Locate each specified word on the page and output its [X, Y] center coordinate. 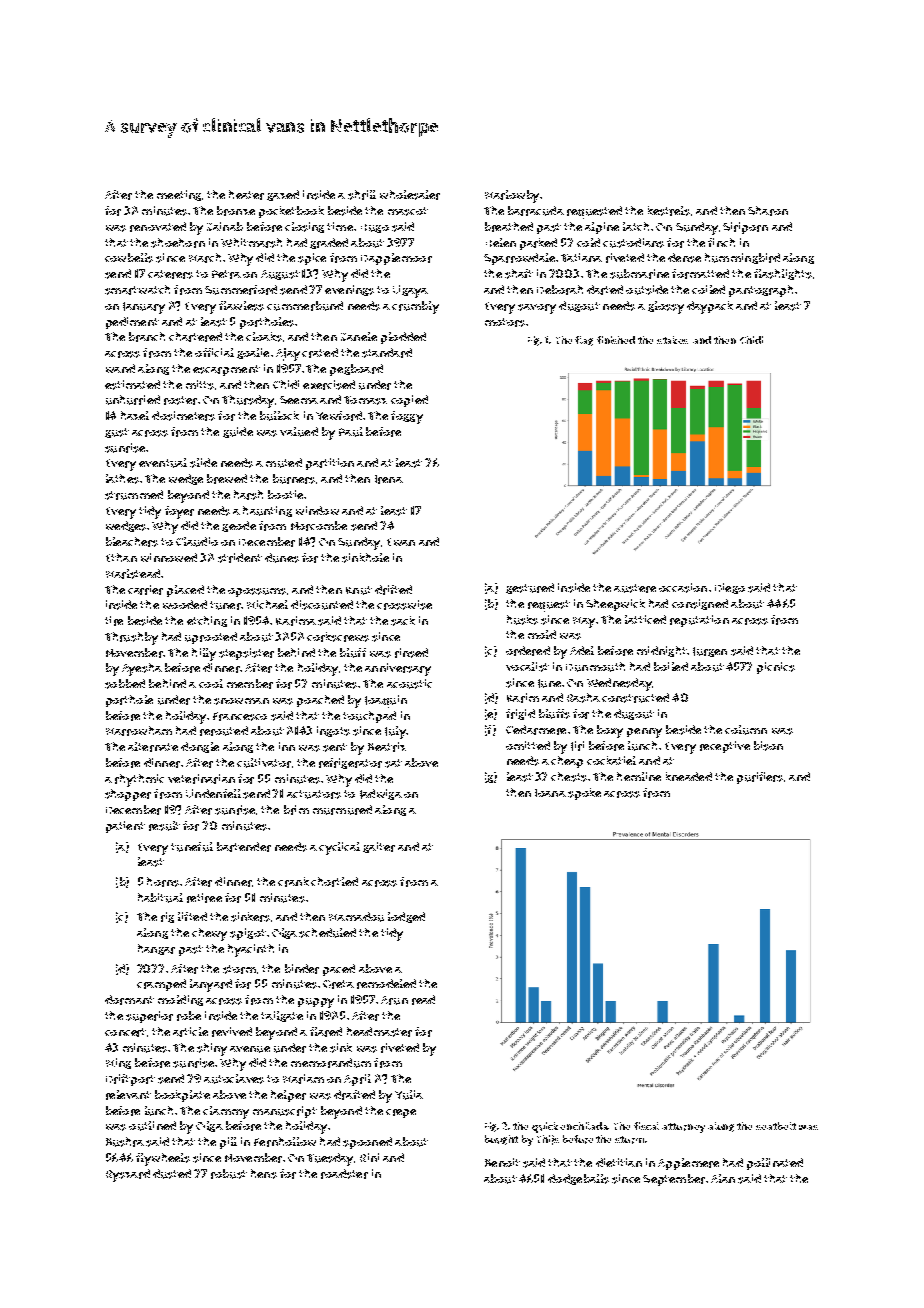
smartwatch [137, 290]
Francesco [240, 716]
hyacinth [251, 950]
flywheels [163, 1159]
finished [616, 340]
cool [211, 683]
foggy [407, 417]
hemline [639, 776]
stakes [672, 340]
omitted [528, 745]
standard [387, 353]
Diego [730, 588]
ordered [528, 651]
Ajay [288, 354]
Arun [394, 1000]
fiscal [646, 1126]
